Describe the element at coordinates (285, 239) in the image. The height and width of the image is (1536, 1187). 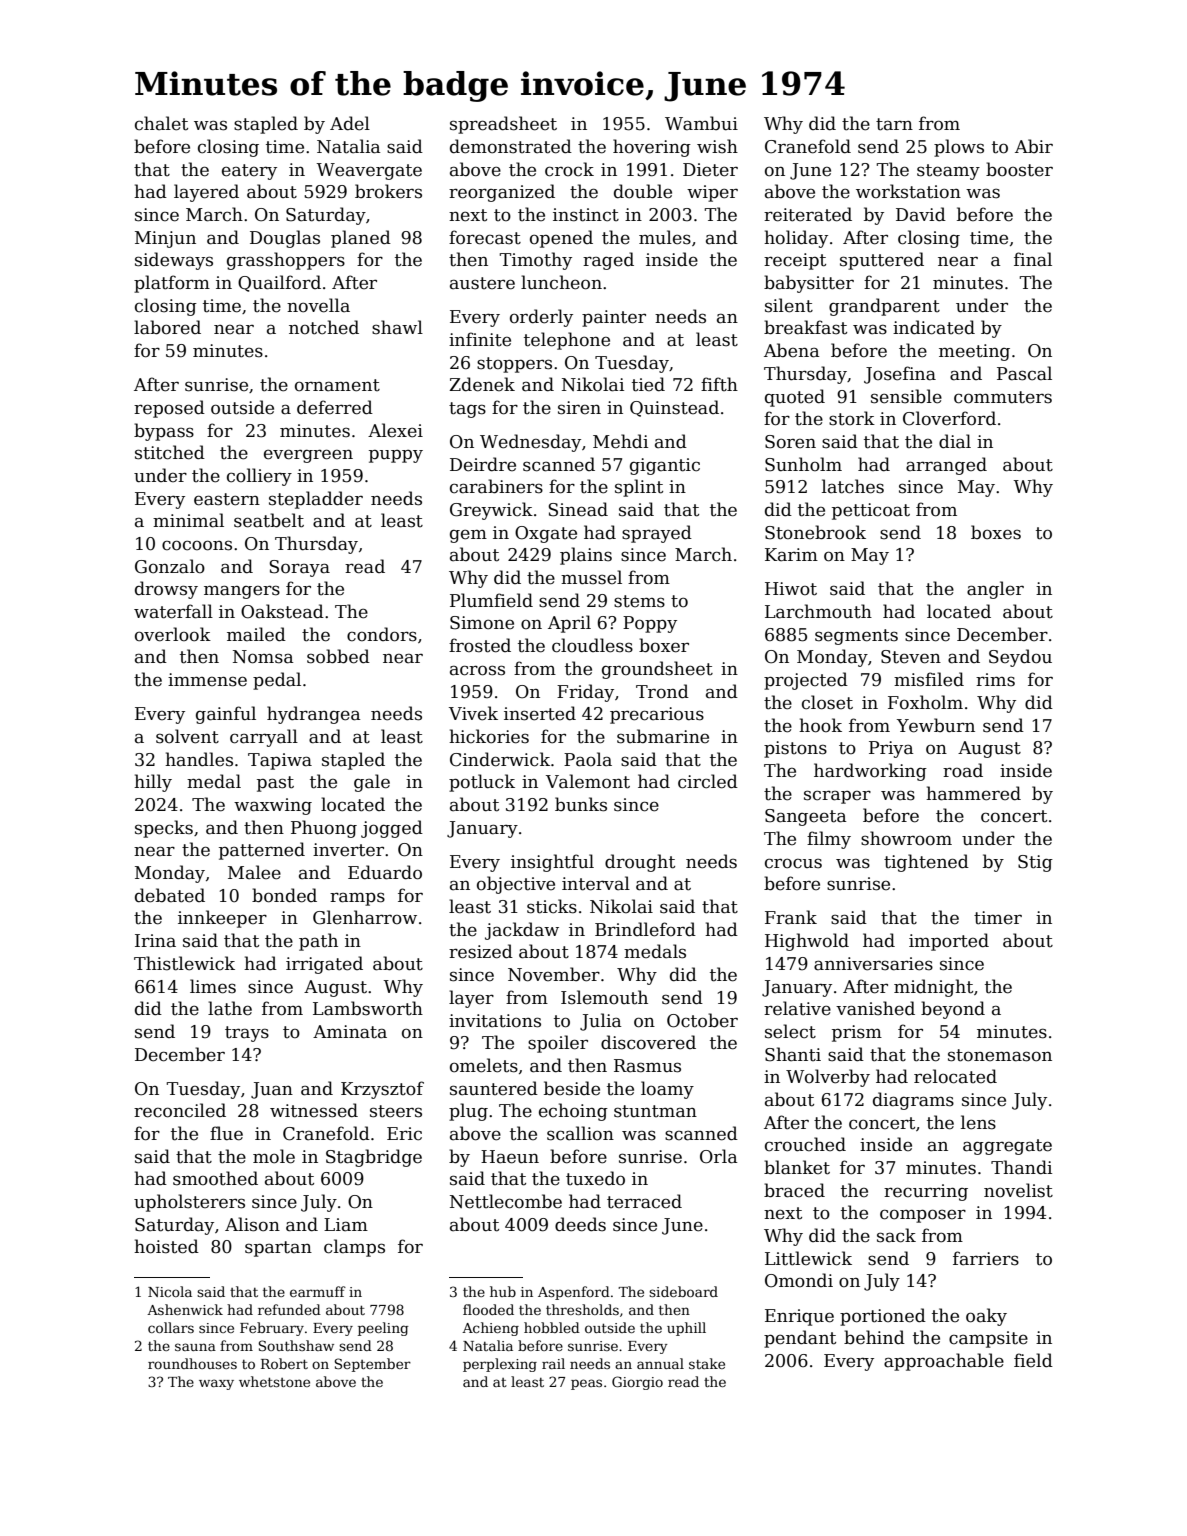
I see `Douglas` at that location.
